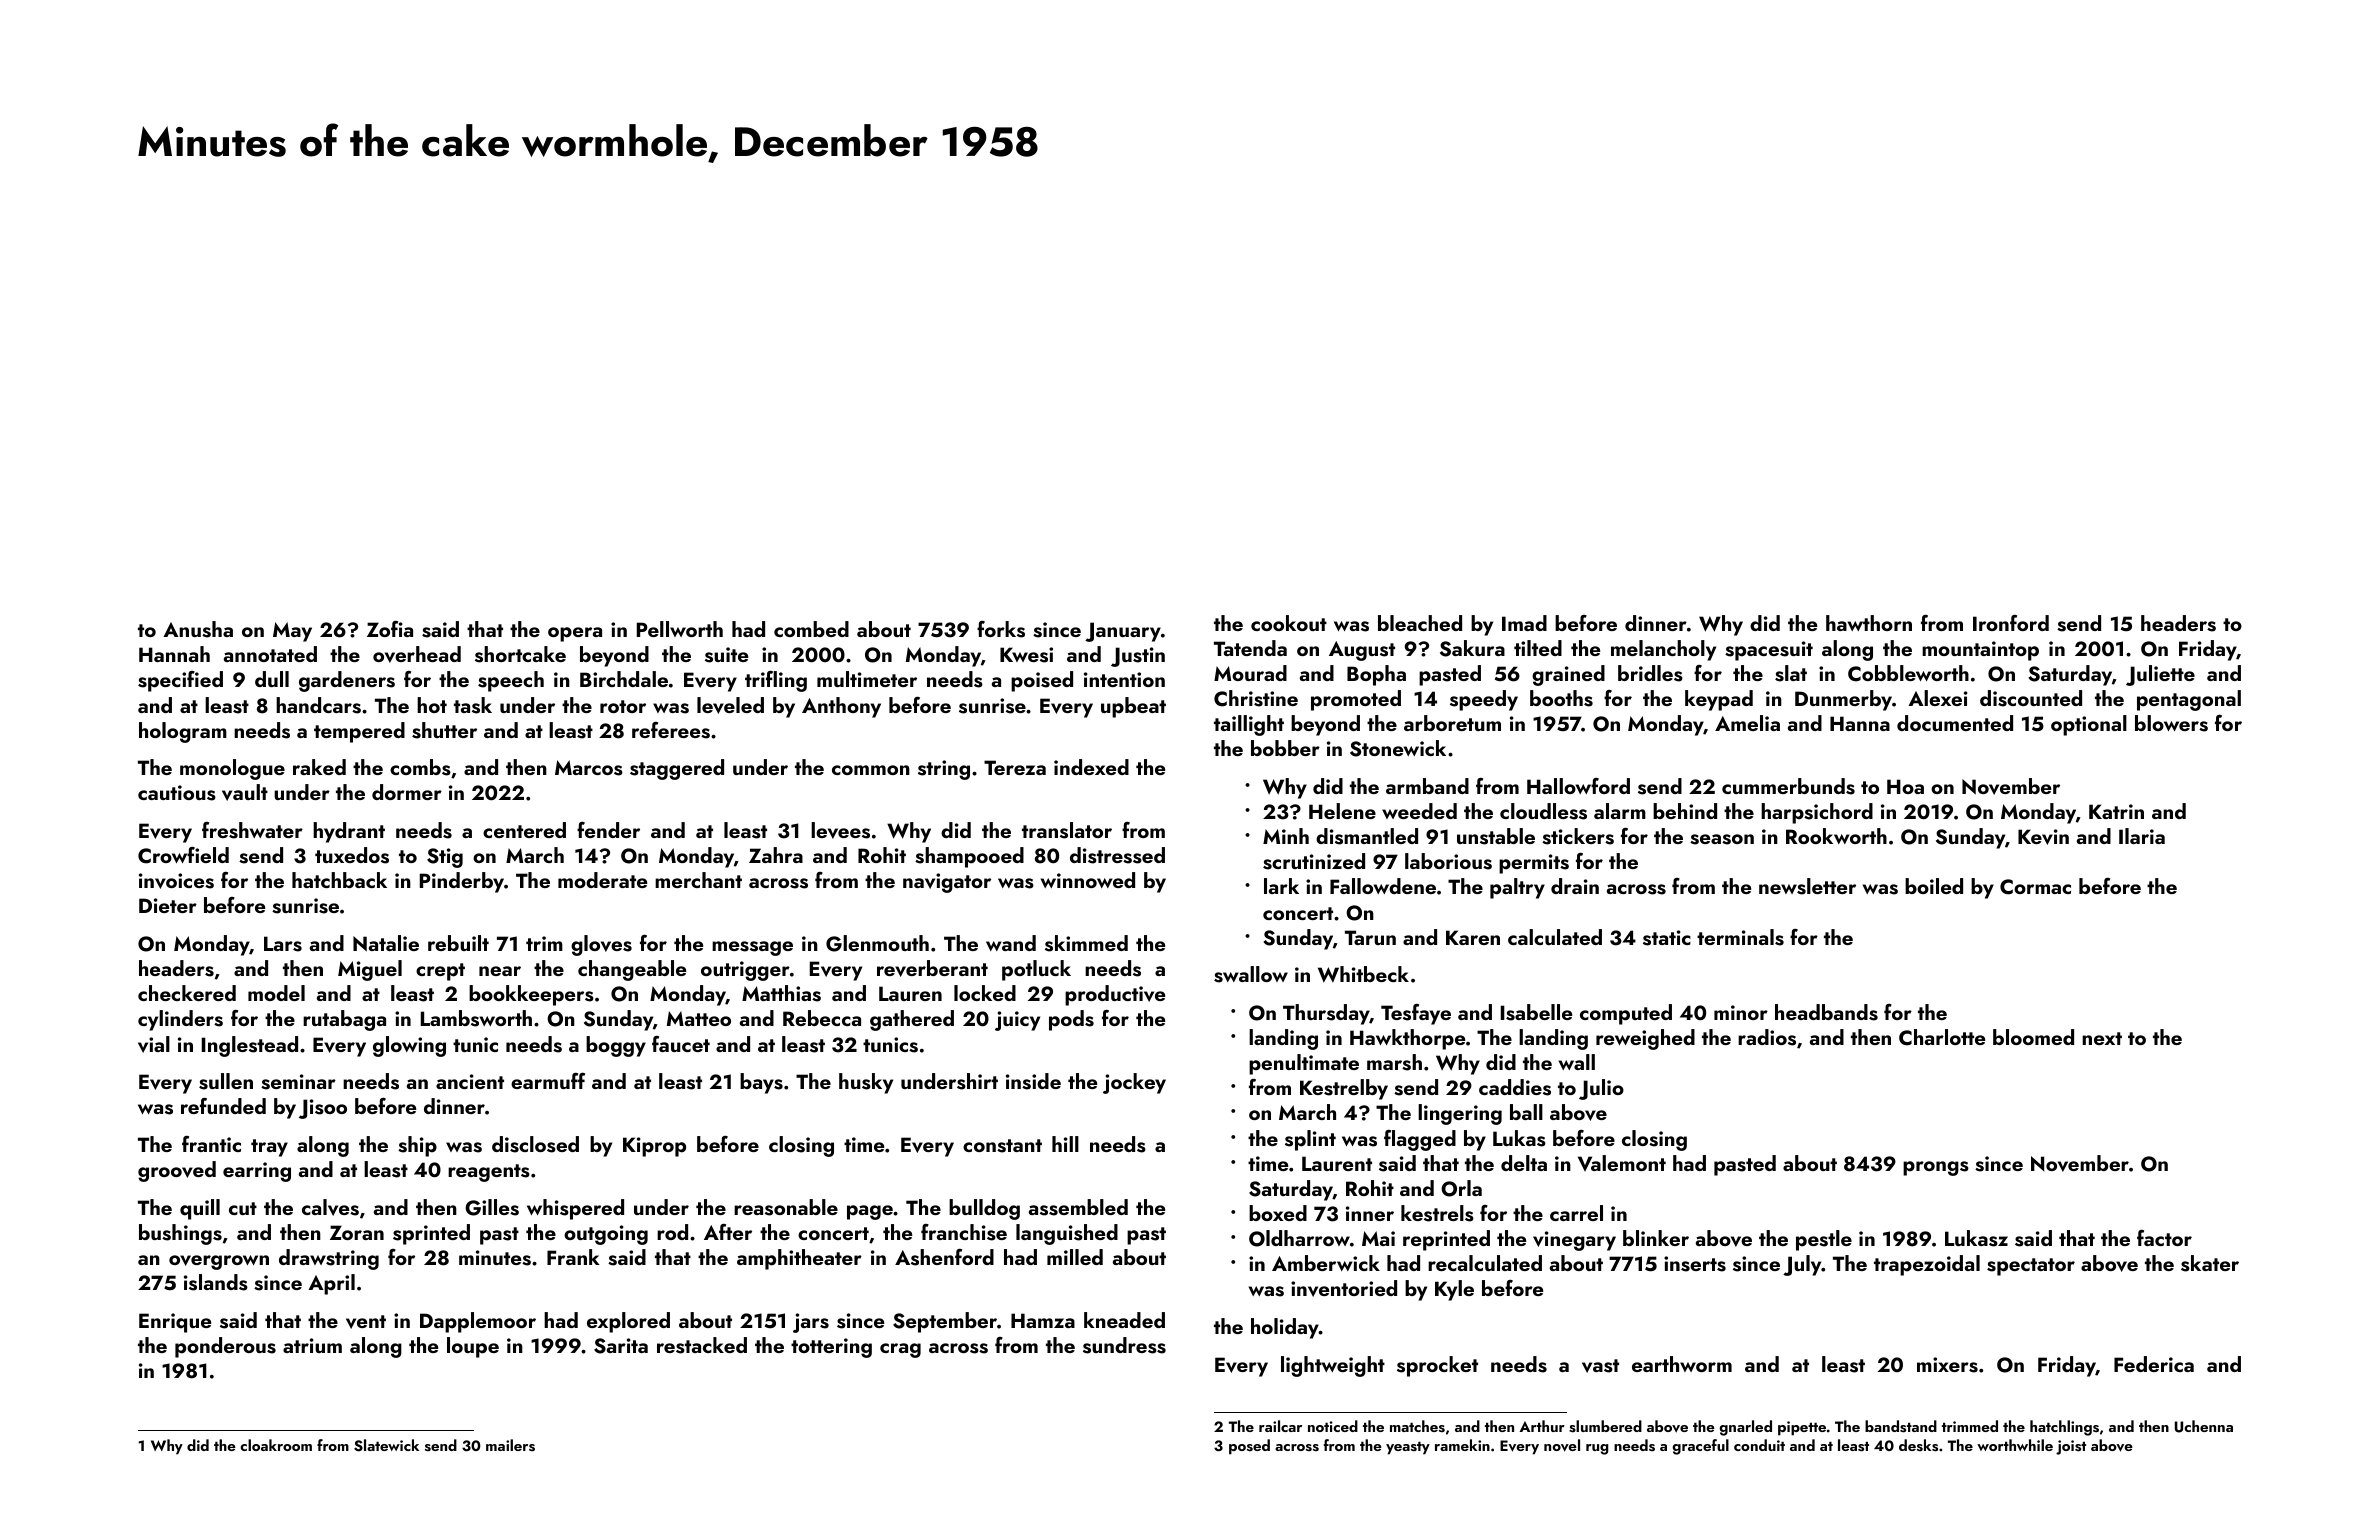 The width and height of the screenshot is (2380, 1540). Describe the element at coordinates (1286, 836) in the screenshot. I see `Minh` at that location.
